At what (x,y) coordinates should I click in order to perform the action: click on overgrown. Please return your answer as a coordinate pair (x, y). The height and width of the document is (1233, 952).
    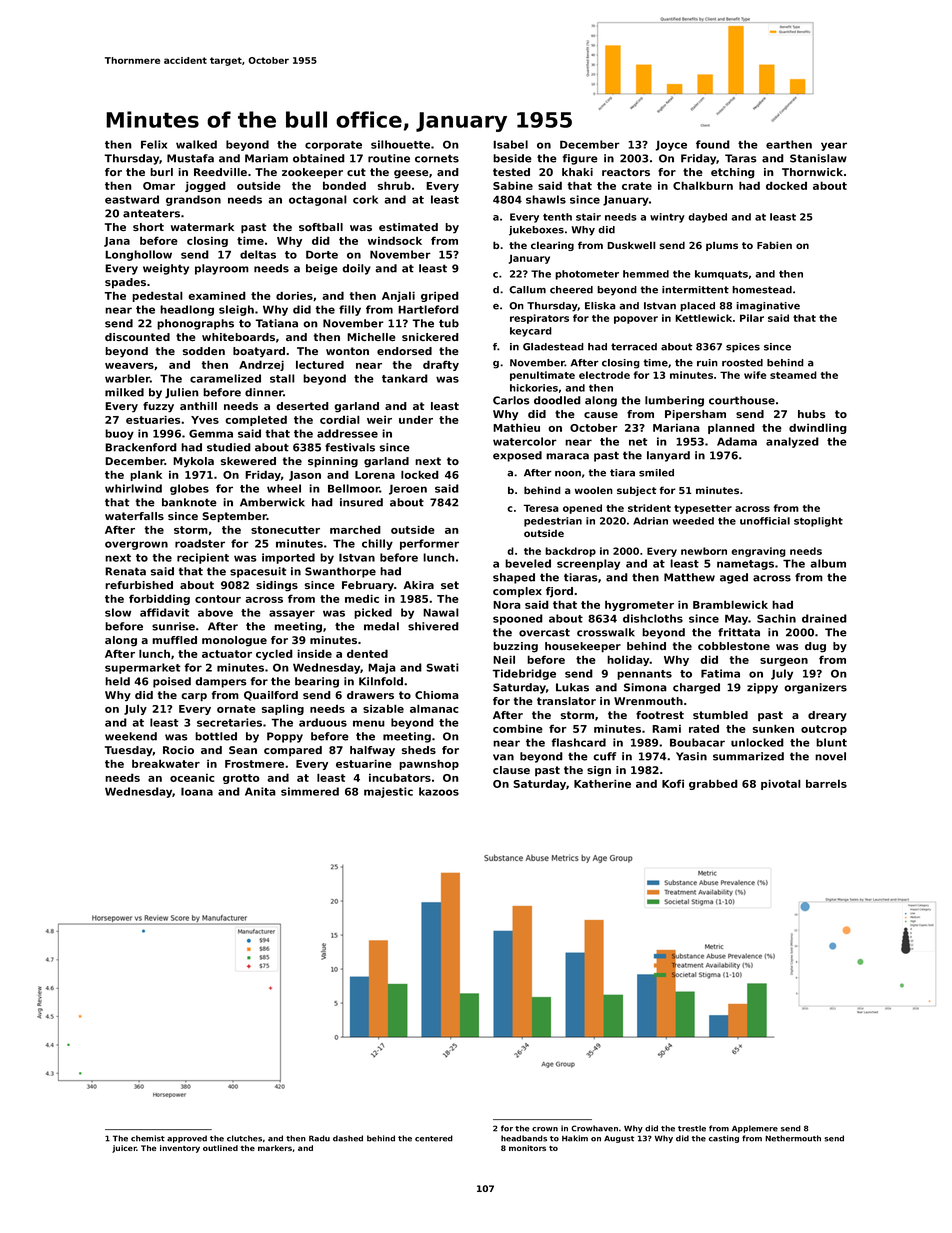
    Looking at the image, I should click on (136, 545).
